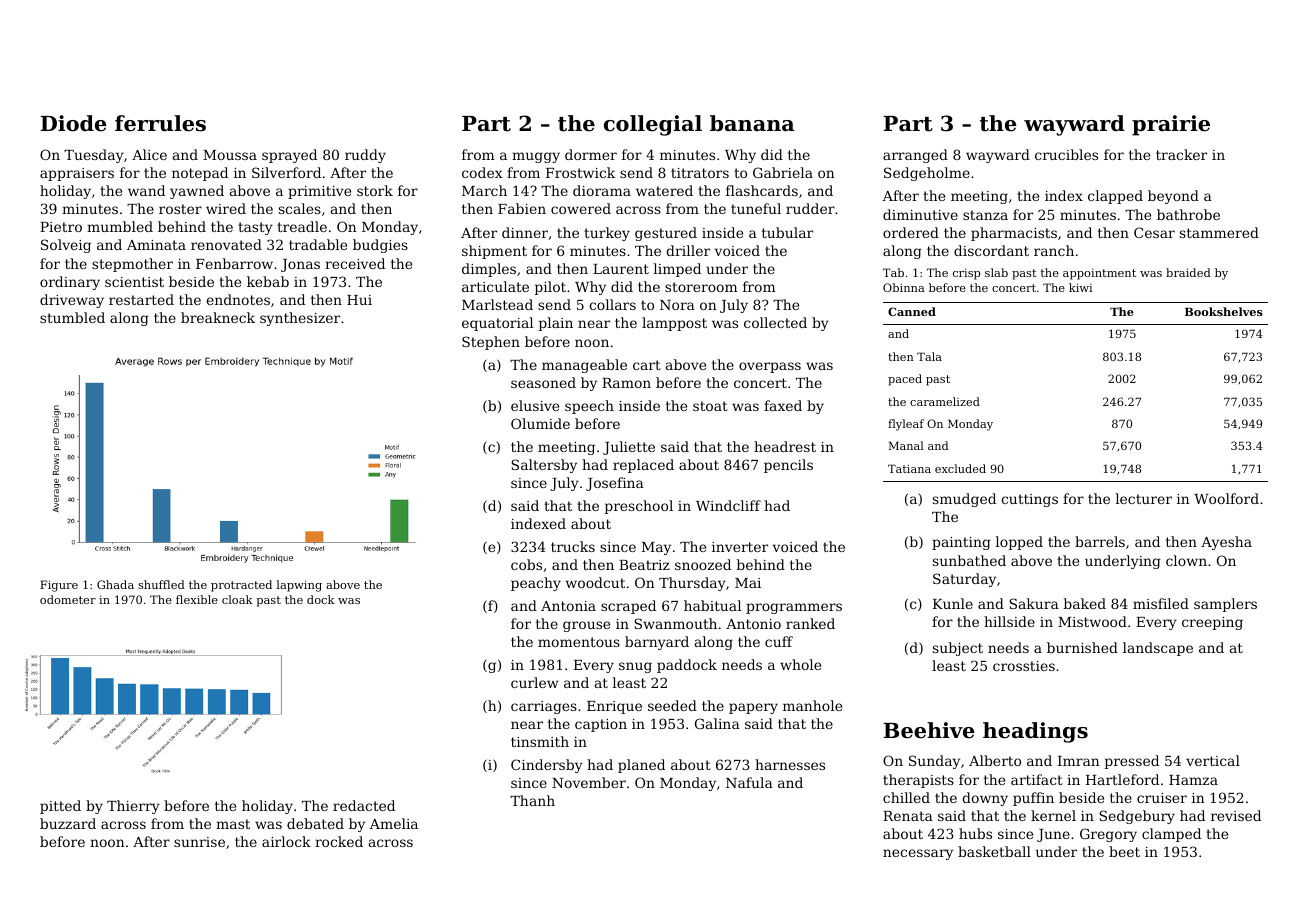 This document has width=1308, height=924. Describe the element at coordinates (339, 841) in the document. I see `rocked` at that location.
